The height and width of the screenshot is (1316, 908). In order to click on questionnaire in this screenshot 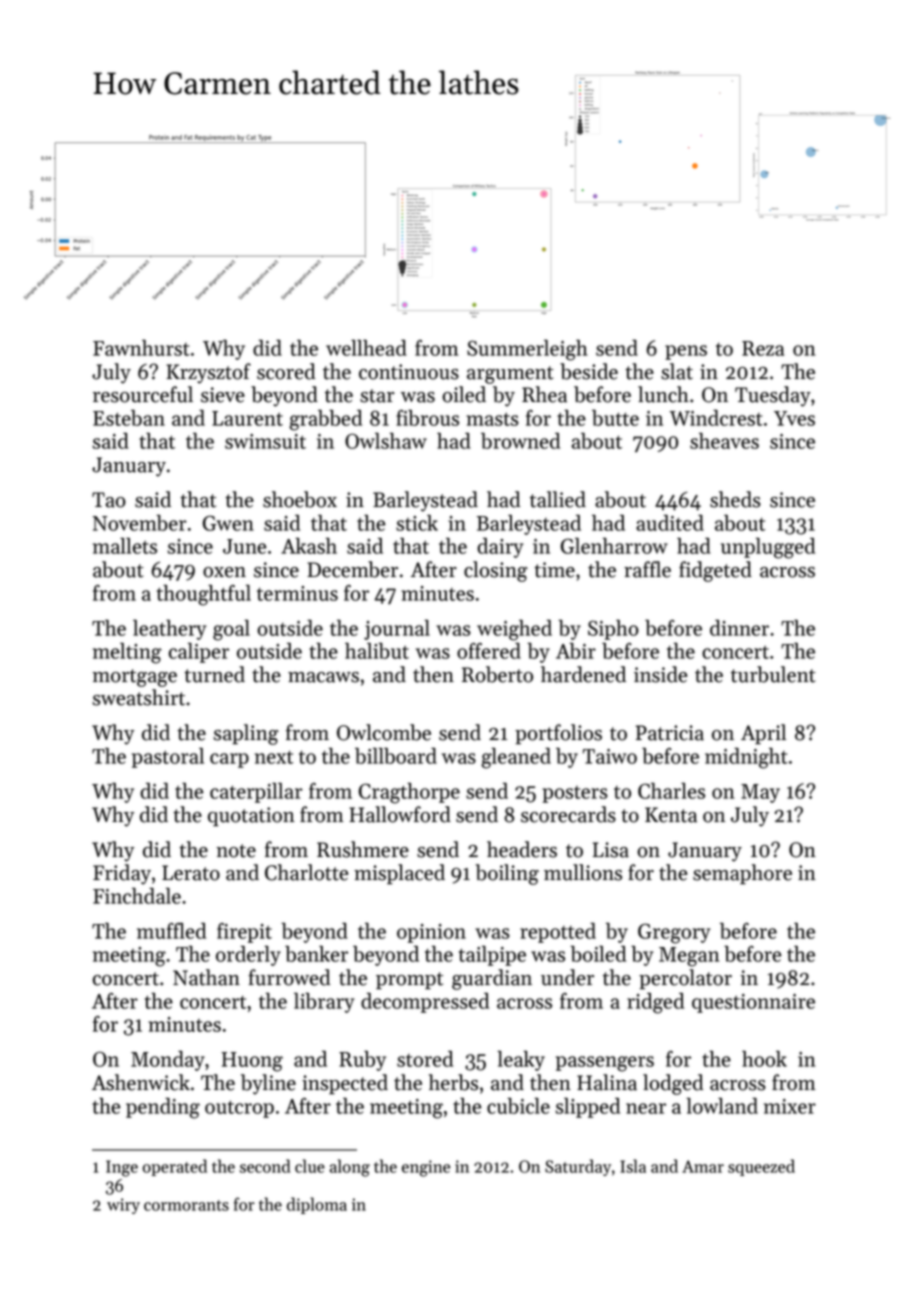, I will do `click(753, 1003)`.
